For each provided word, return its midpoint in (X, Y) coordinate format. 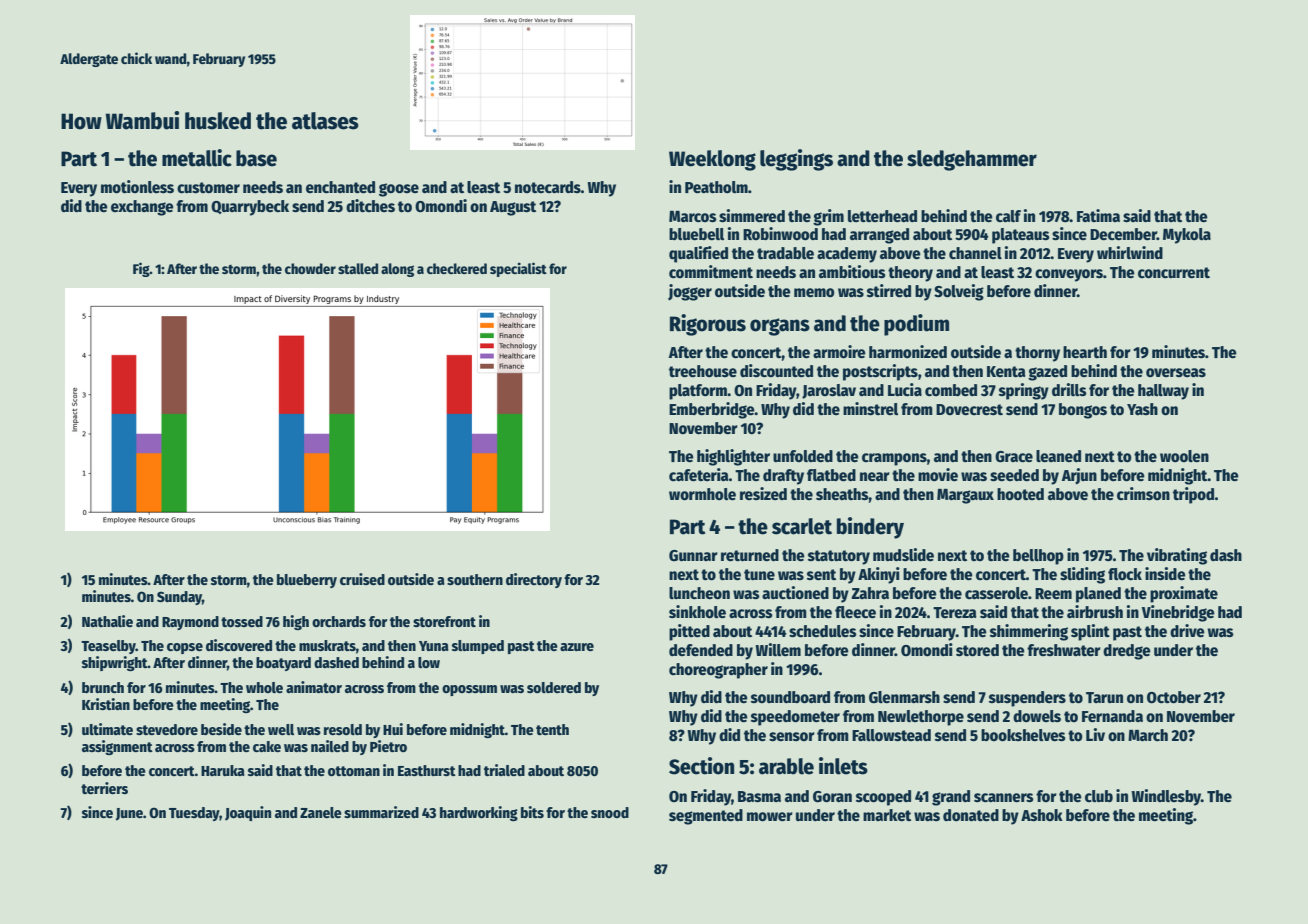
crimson (1143, 493)
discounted (776, 371)
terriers (104, 788)
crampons (894, 459)
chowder (310, 268)
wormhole (702, 494)
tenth (552, 729)
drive (1187, 630)
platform (698, 392)
